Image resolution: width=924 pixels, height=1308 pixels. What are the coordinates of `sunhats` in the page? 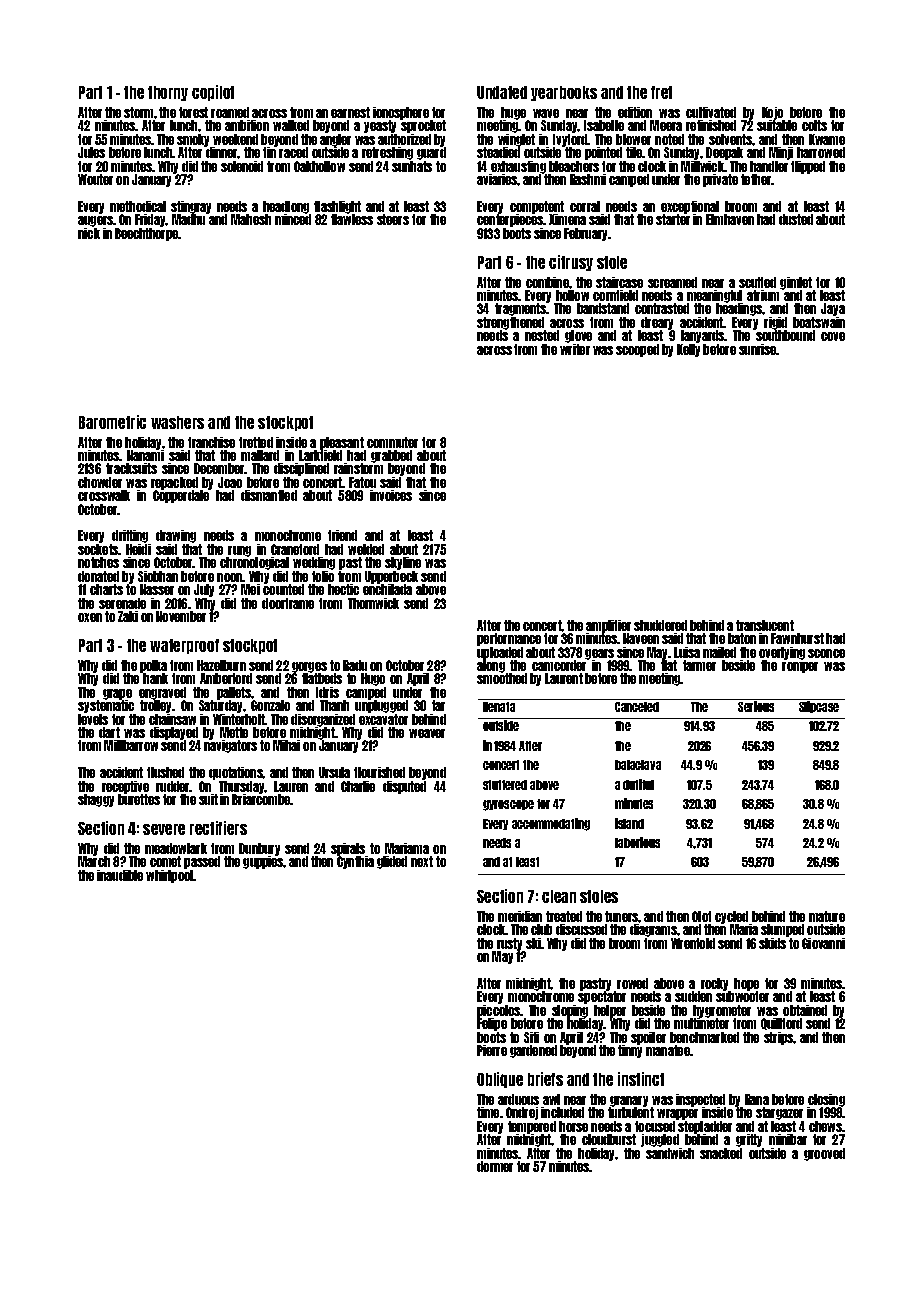 It's located at (412, 166).
